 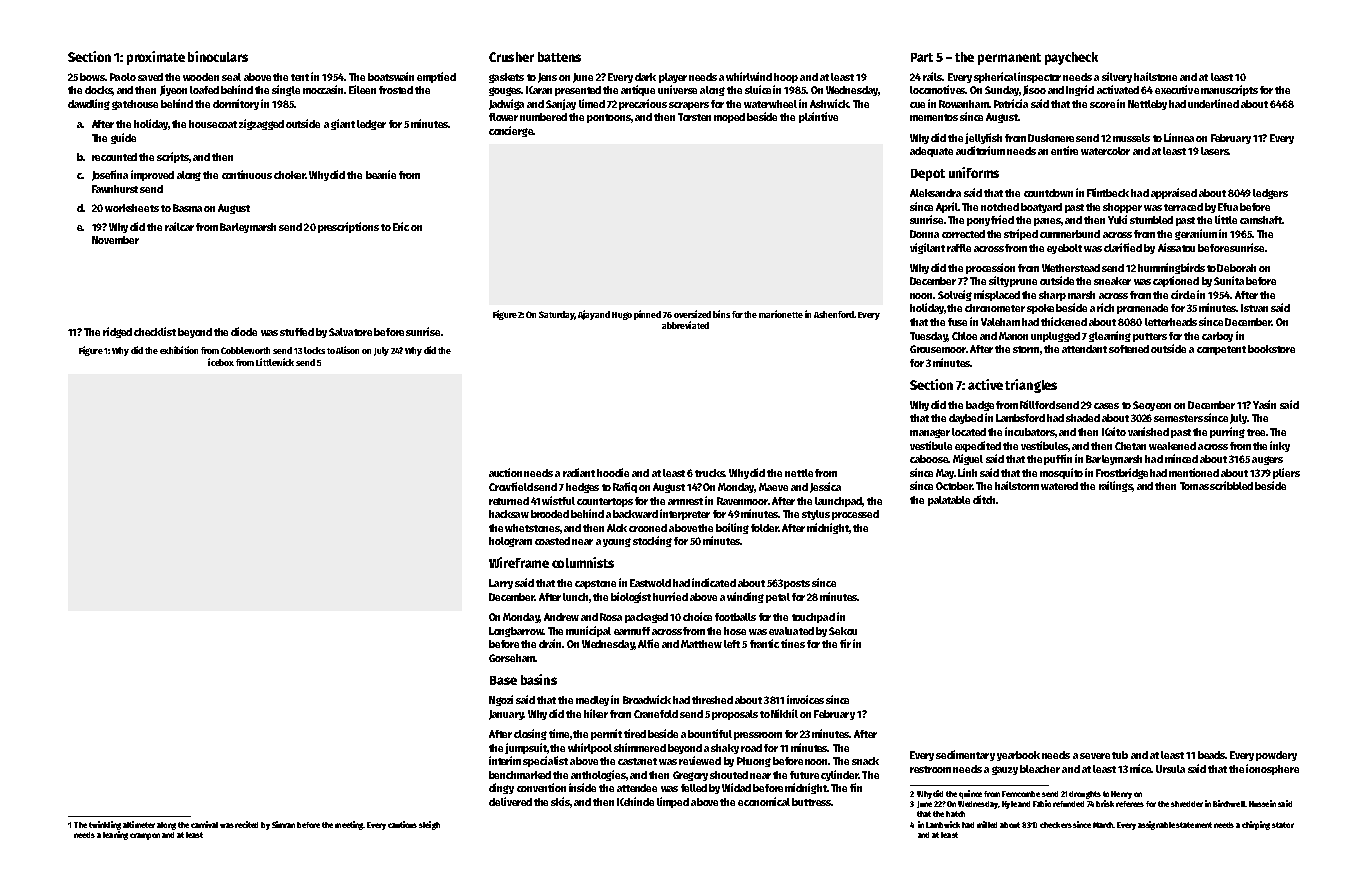 I want to click on appraised, so click(x=1174, y=193).
